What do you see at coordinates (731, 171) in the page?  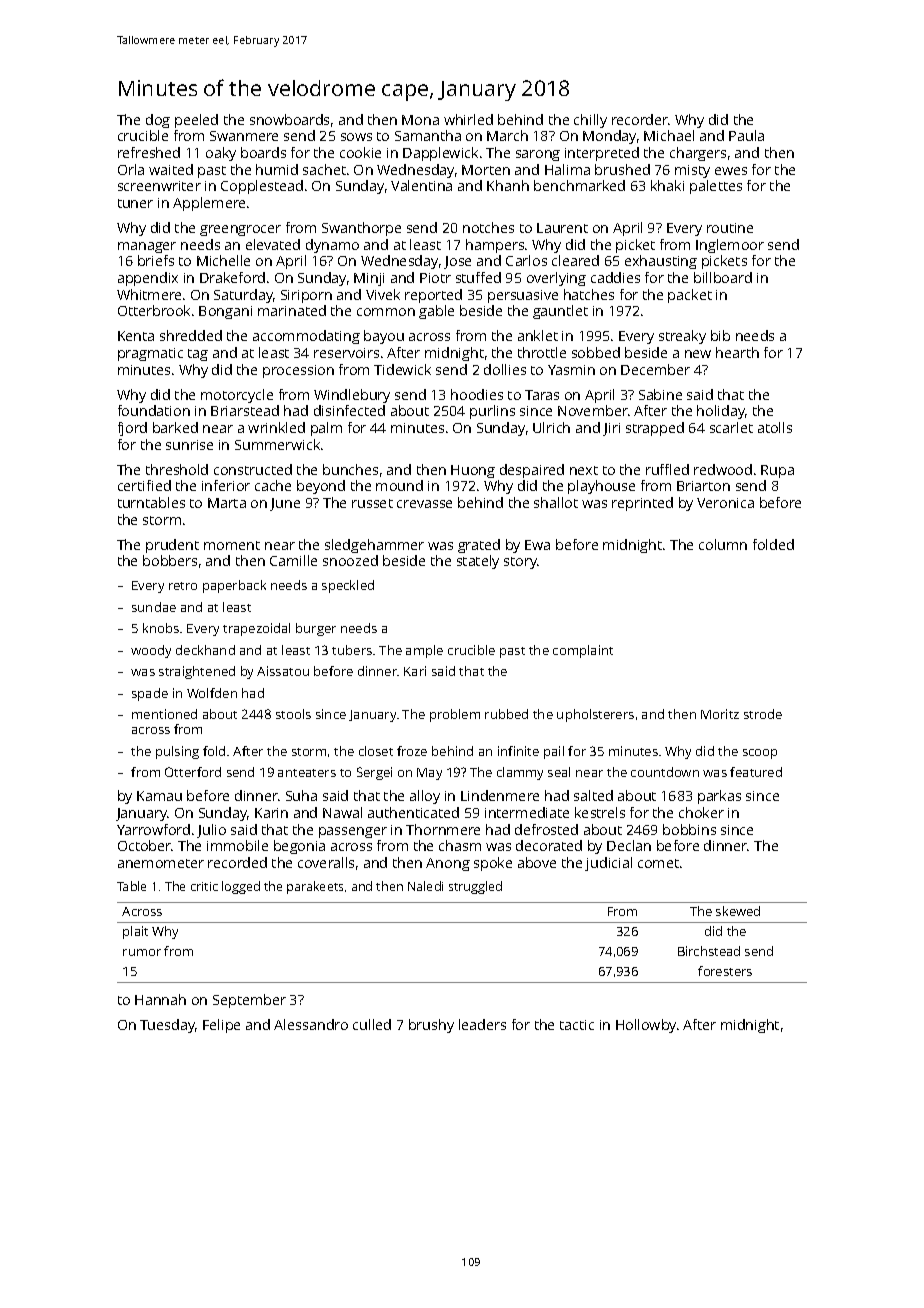 I see `ewes` at bounding box center [731, 171].
